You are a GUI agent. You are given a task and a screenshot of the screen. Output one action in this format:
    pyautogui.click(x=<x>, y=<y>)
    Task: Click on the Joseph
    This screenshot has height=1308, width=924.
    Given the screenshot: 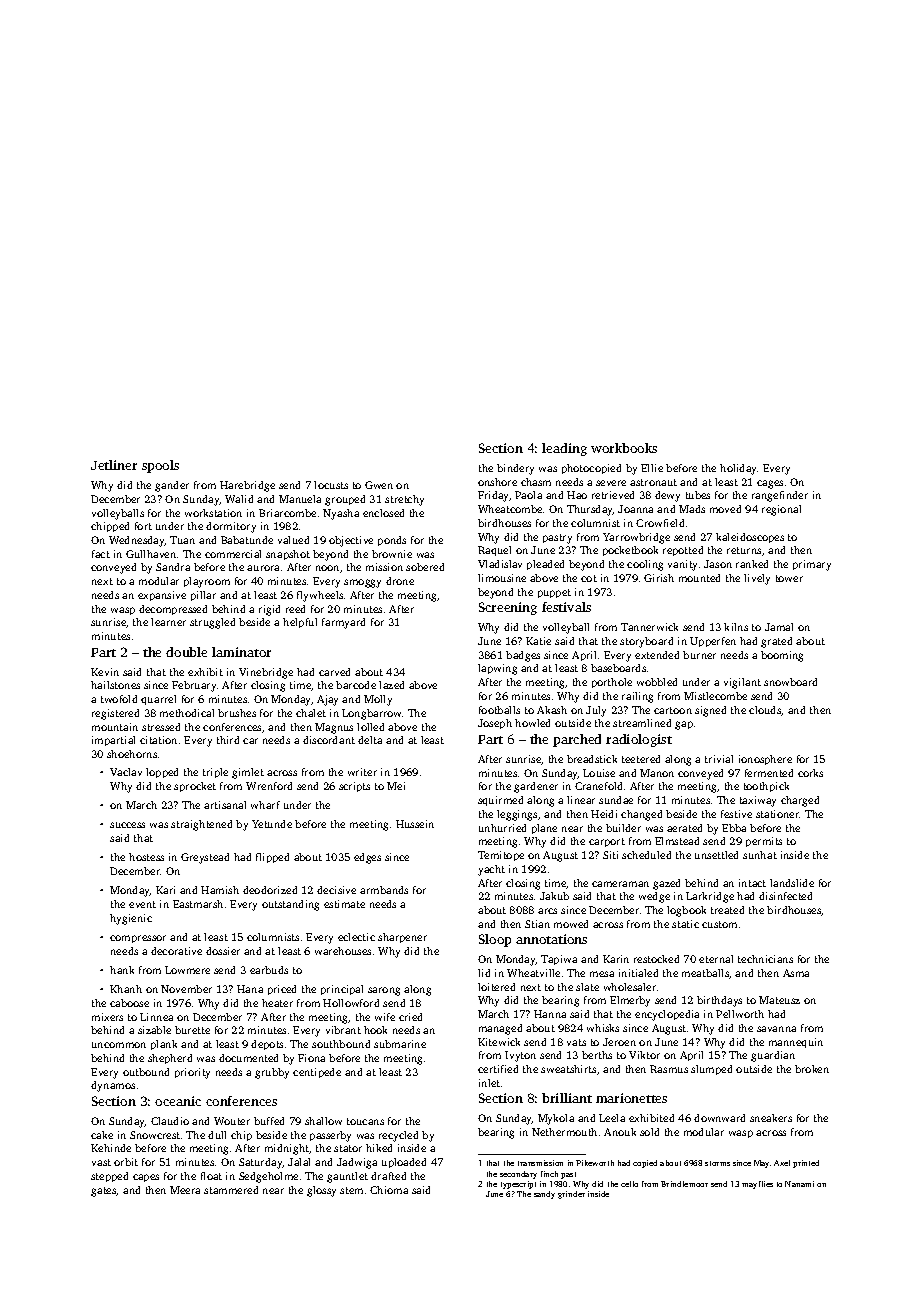 What is the action you would take?
    pyautogui.click(x=495, y=724)
